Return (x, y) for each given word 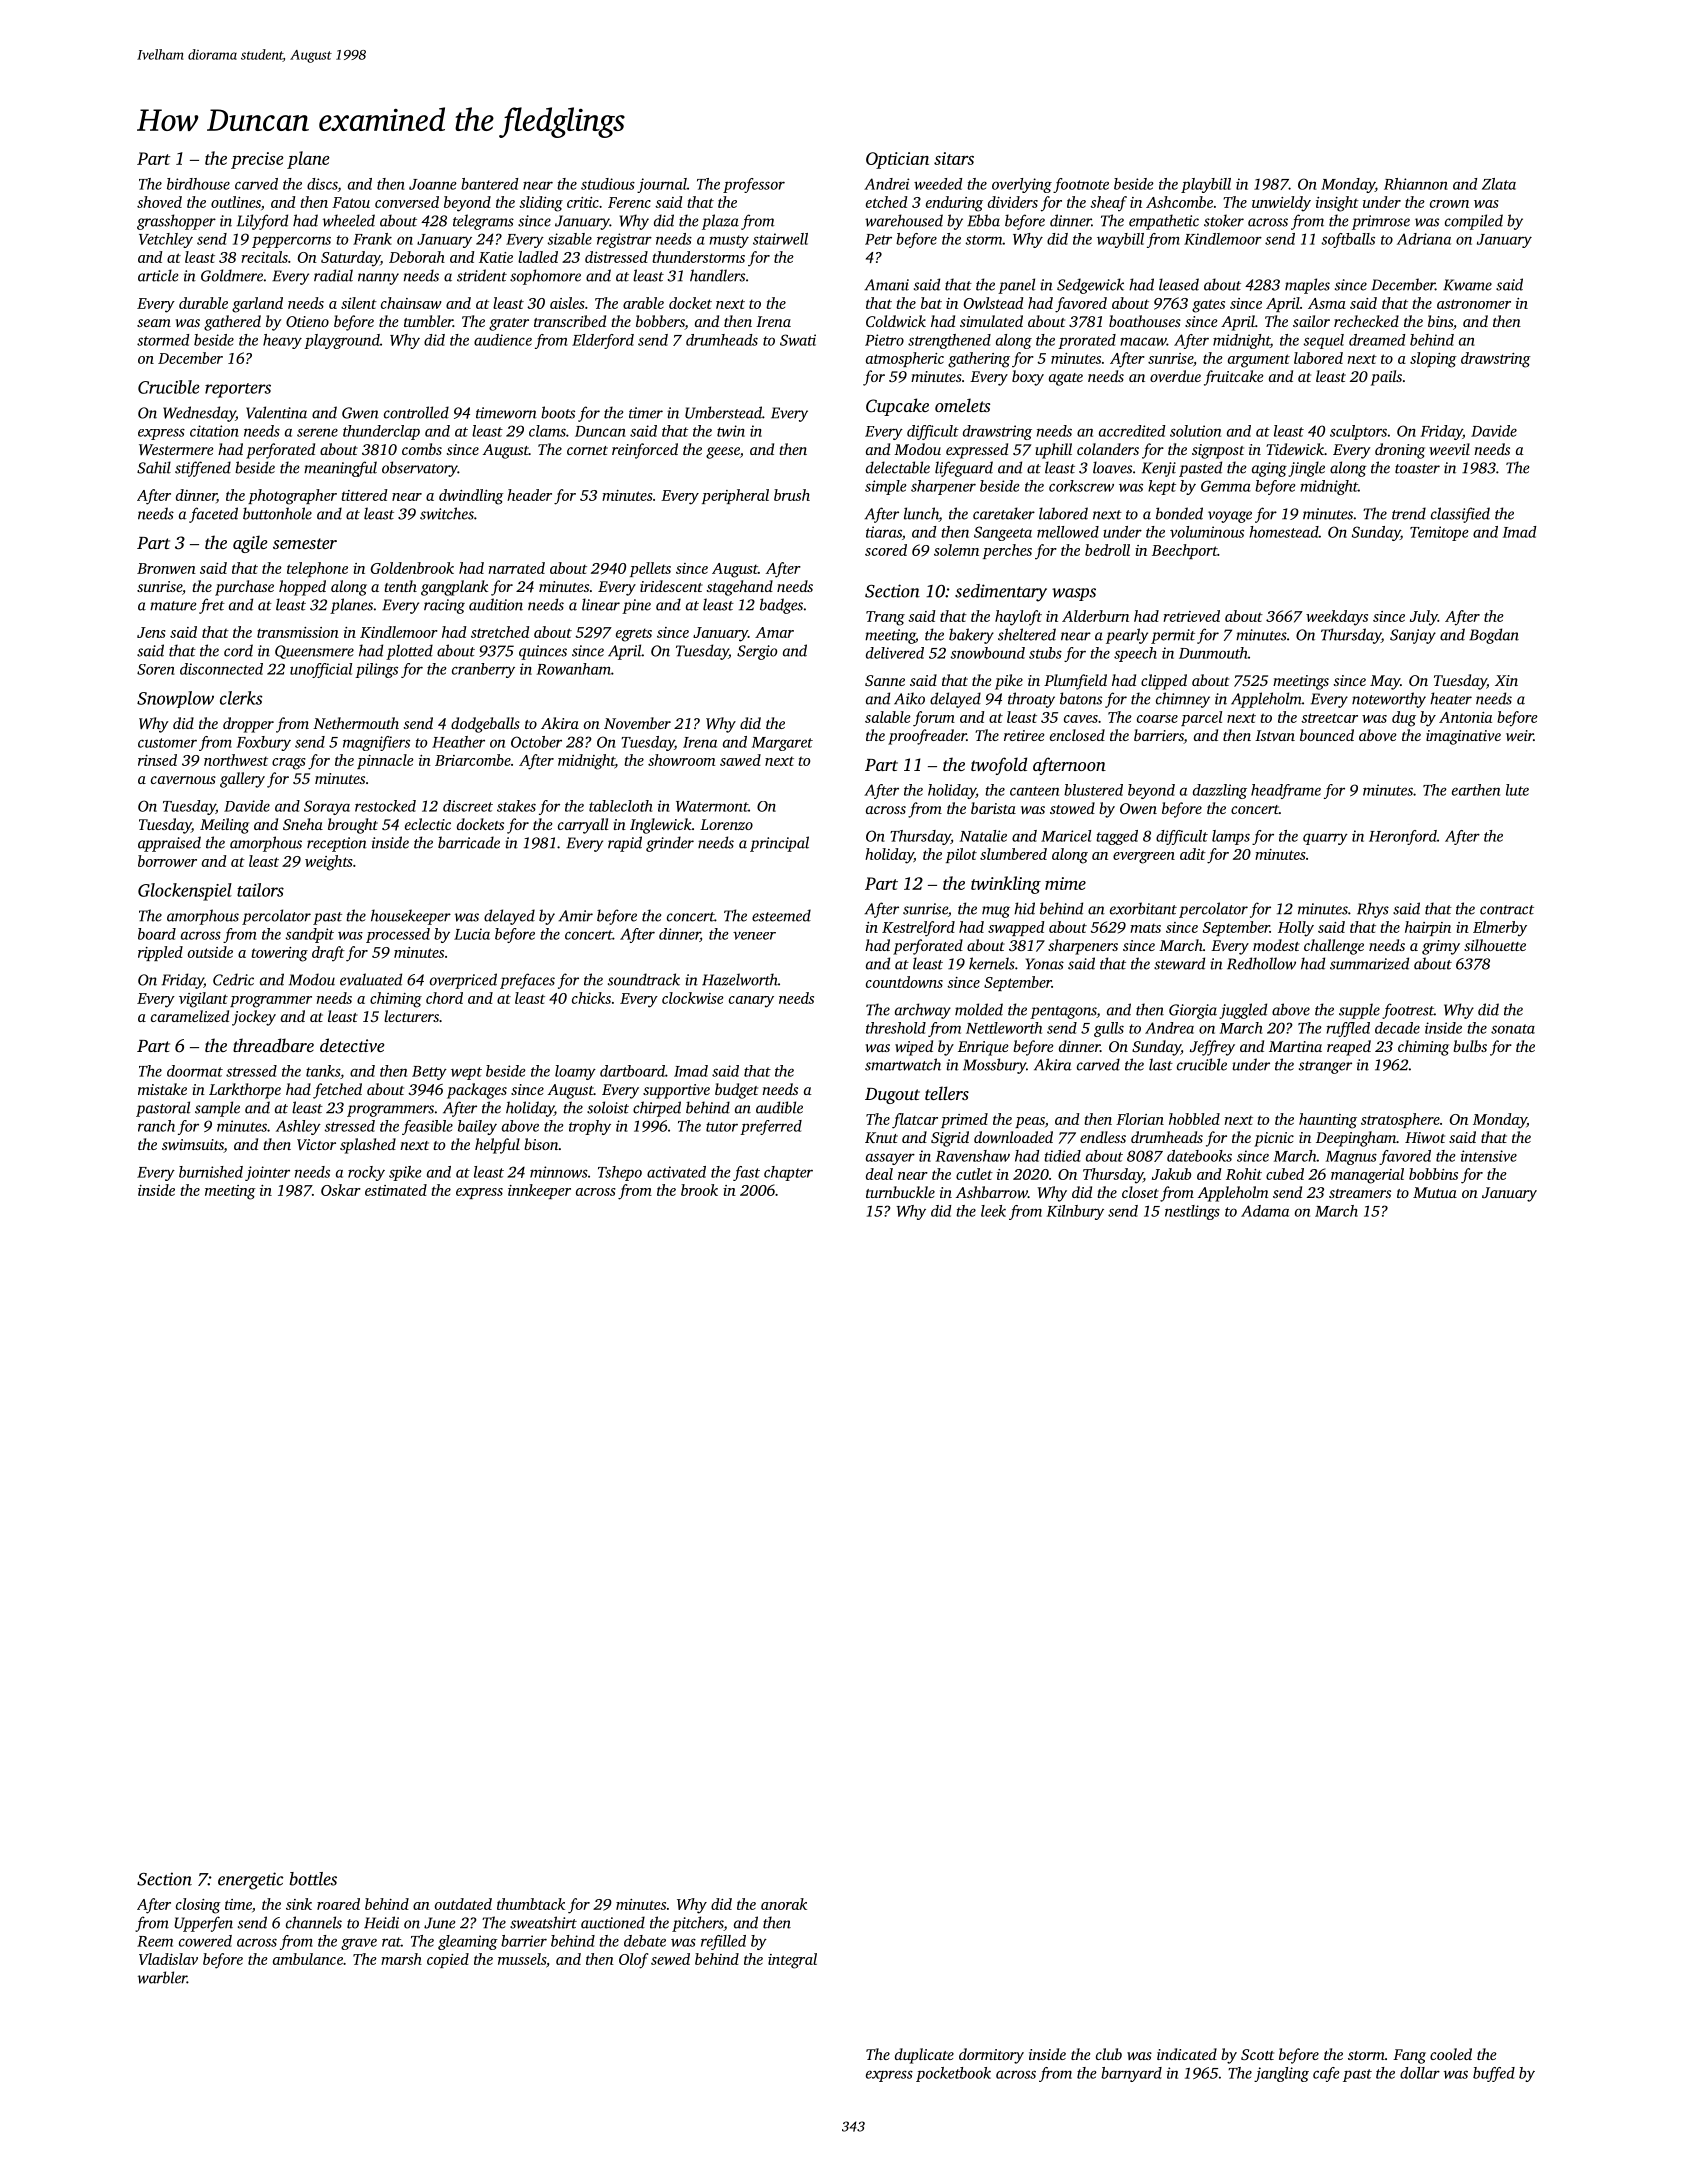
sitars (954, 158)
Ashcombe (1179, 202)
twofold (999, 766)
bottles (313, 1879)
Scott (1257, 2054)
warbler (162, 1977)
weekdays (1337, 618)
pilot (961, 855)
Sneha (303, 824)
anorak (784, 1904)
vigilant (203, 1000)
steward (1179, 963)
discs (322, 185)
